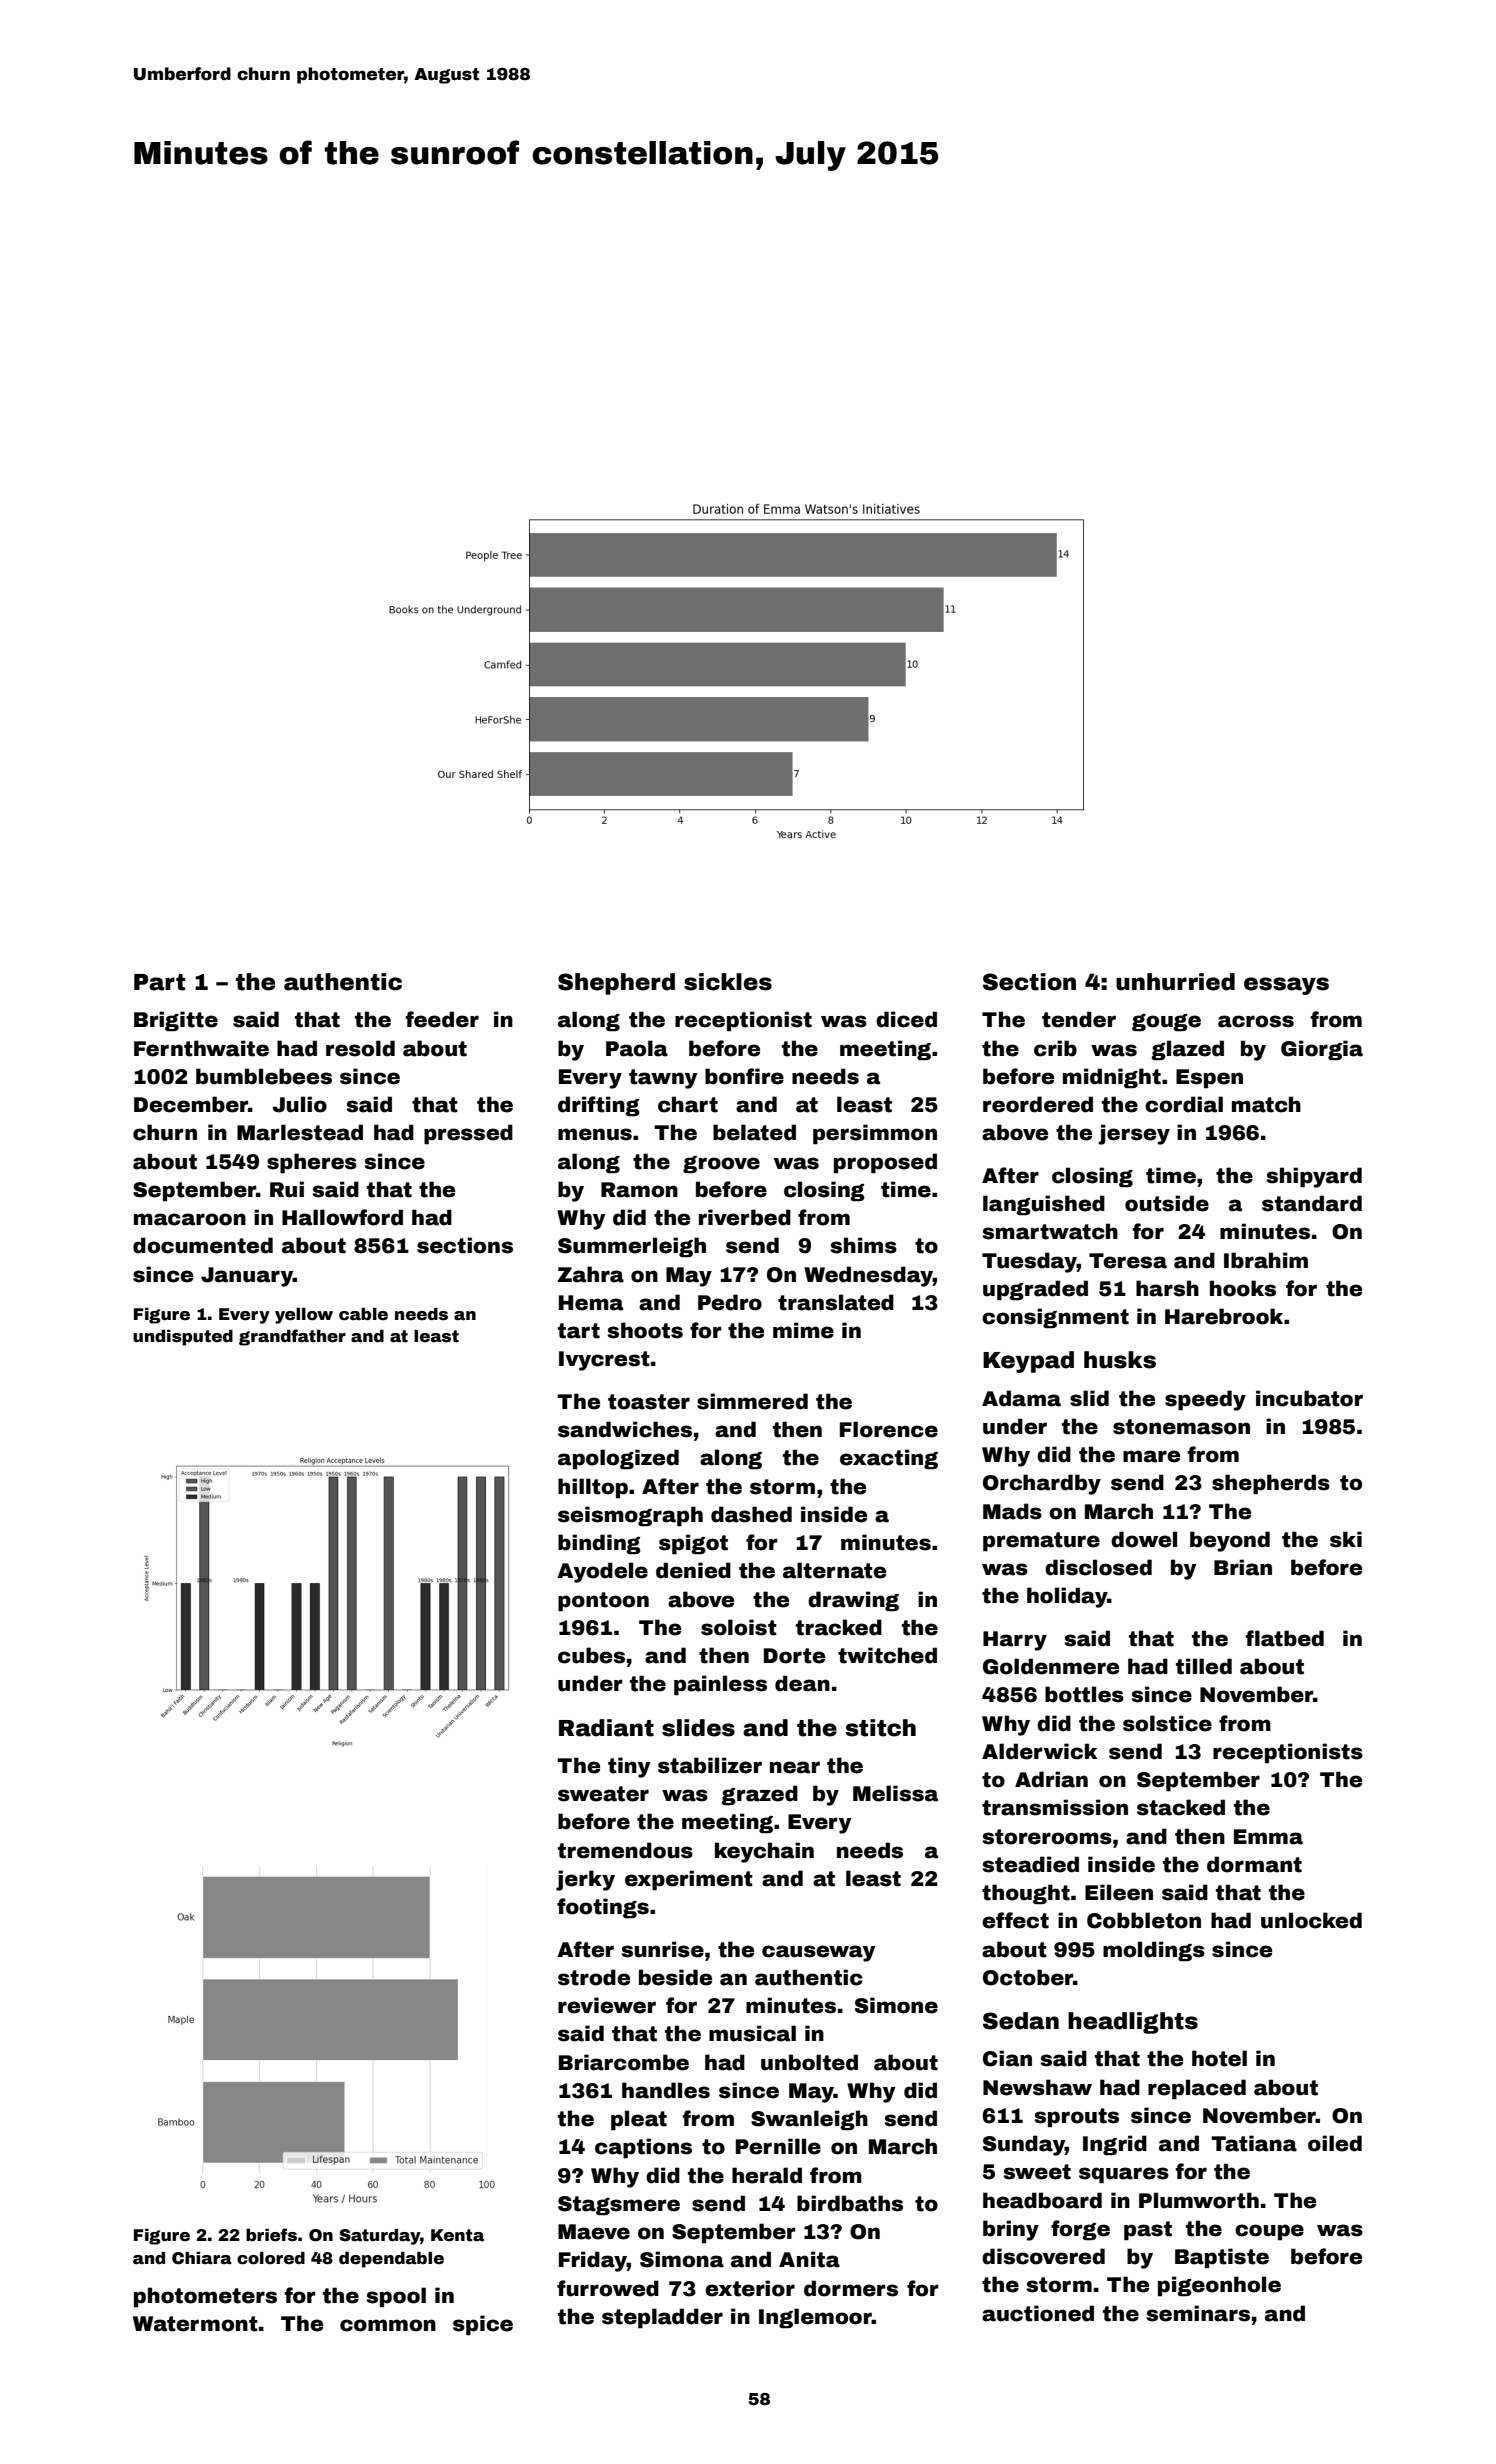  Describe the element at coordinates (606, 1728) in the document. I see `Radiant` at that location.
